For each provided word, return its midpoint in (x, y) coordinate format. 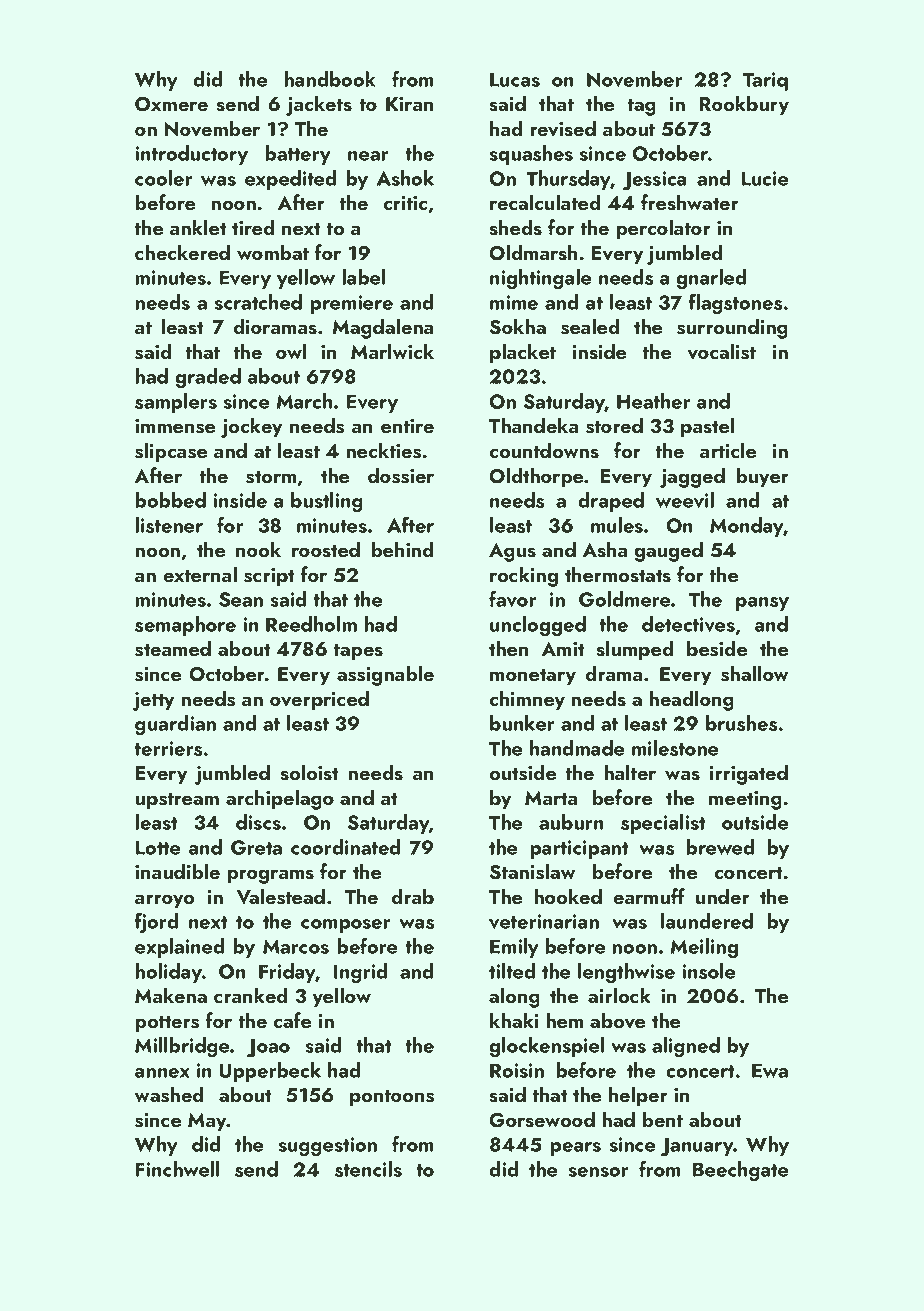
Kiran (409, 104)
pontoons (392, 1098)
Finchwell (177, 1169)
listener (169, 525)
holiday (168, 973)
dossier (401, 475)
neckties (383, 450)
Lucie (765, 178)
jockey (252, 427)
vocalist (721, 351)
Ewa (770, 1070)
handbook (330, 79)
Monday (747, 527)
